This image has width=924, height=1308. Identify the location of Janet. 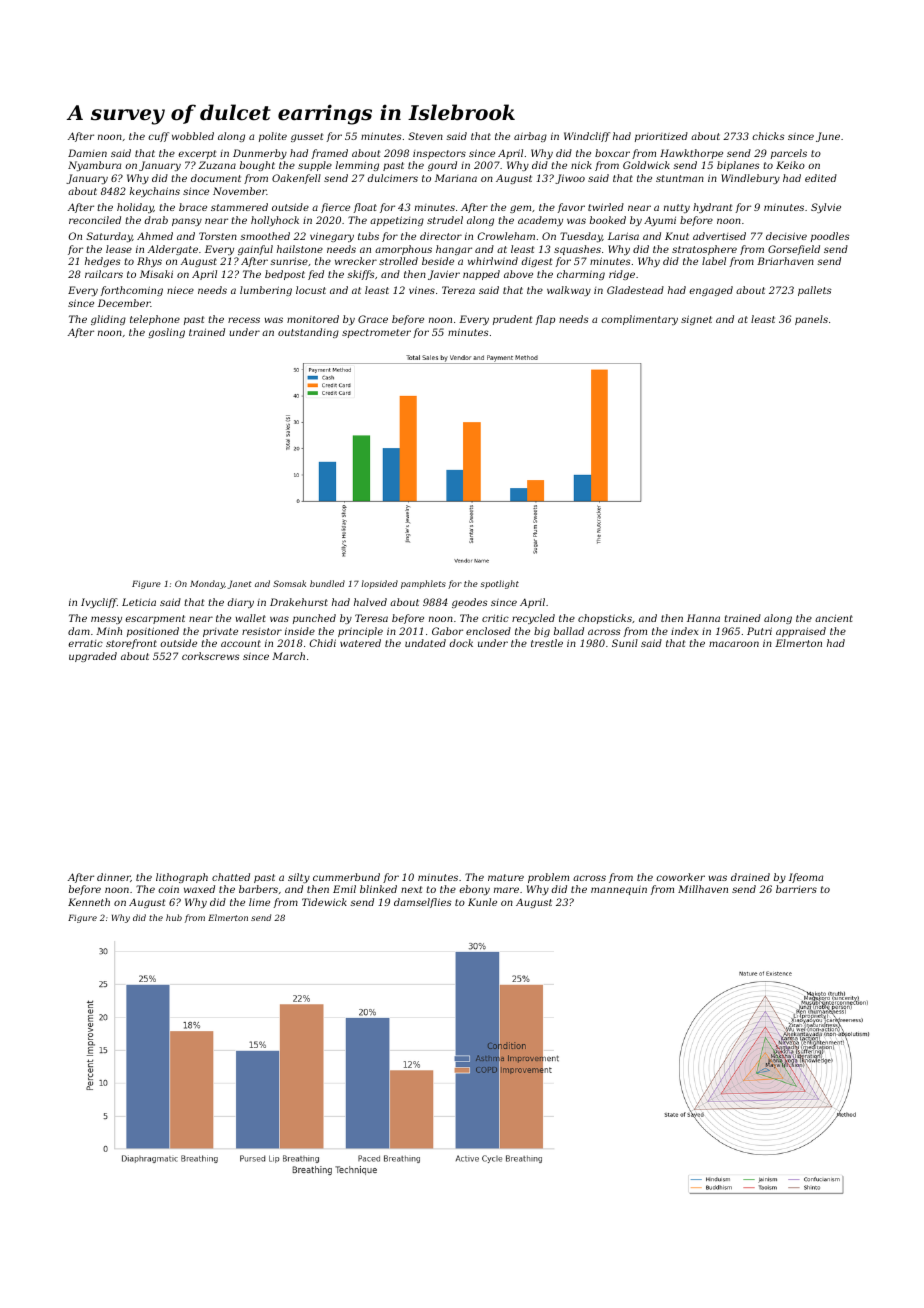
(240, 584).
